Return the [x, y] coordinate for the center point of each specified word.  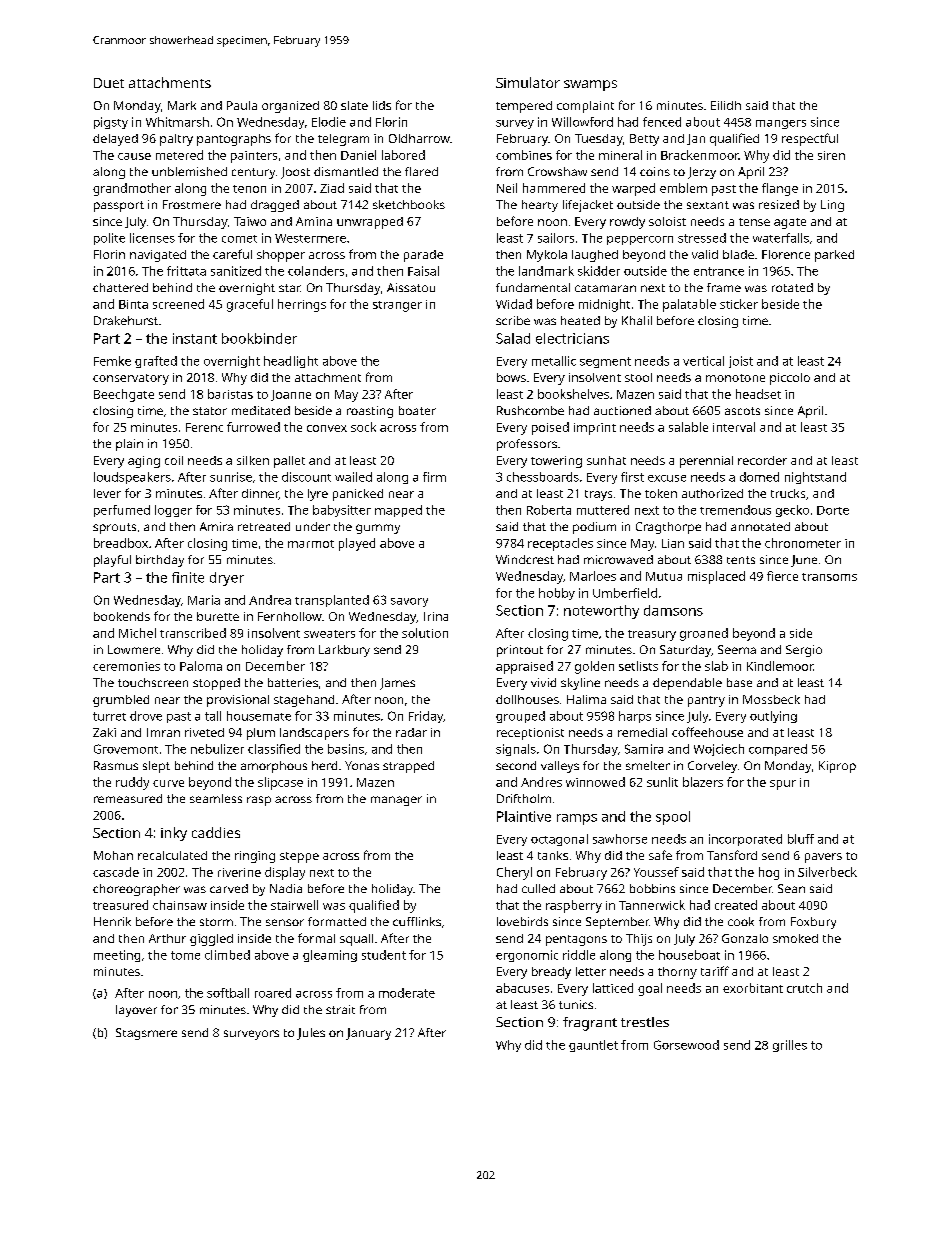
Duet [109, 83]
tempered [524, 107]
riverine [239, 872]
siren [831, 155]
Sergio [804, 651]
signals [516, 750]
